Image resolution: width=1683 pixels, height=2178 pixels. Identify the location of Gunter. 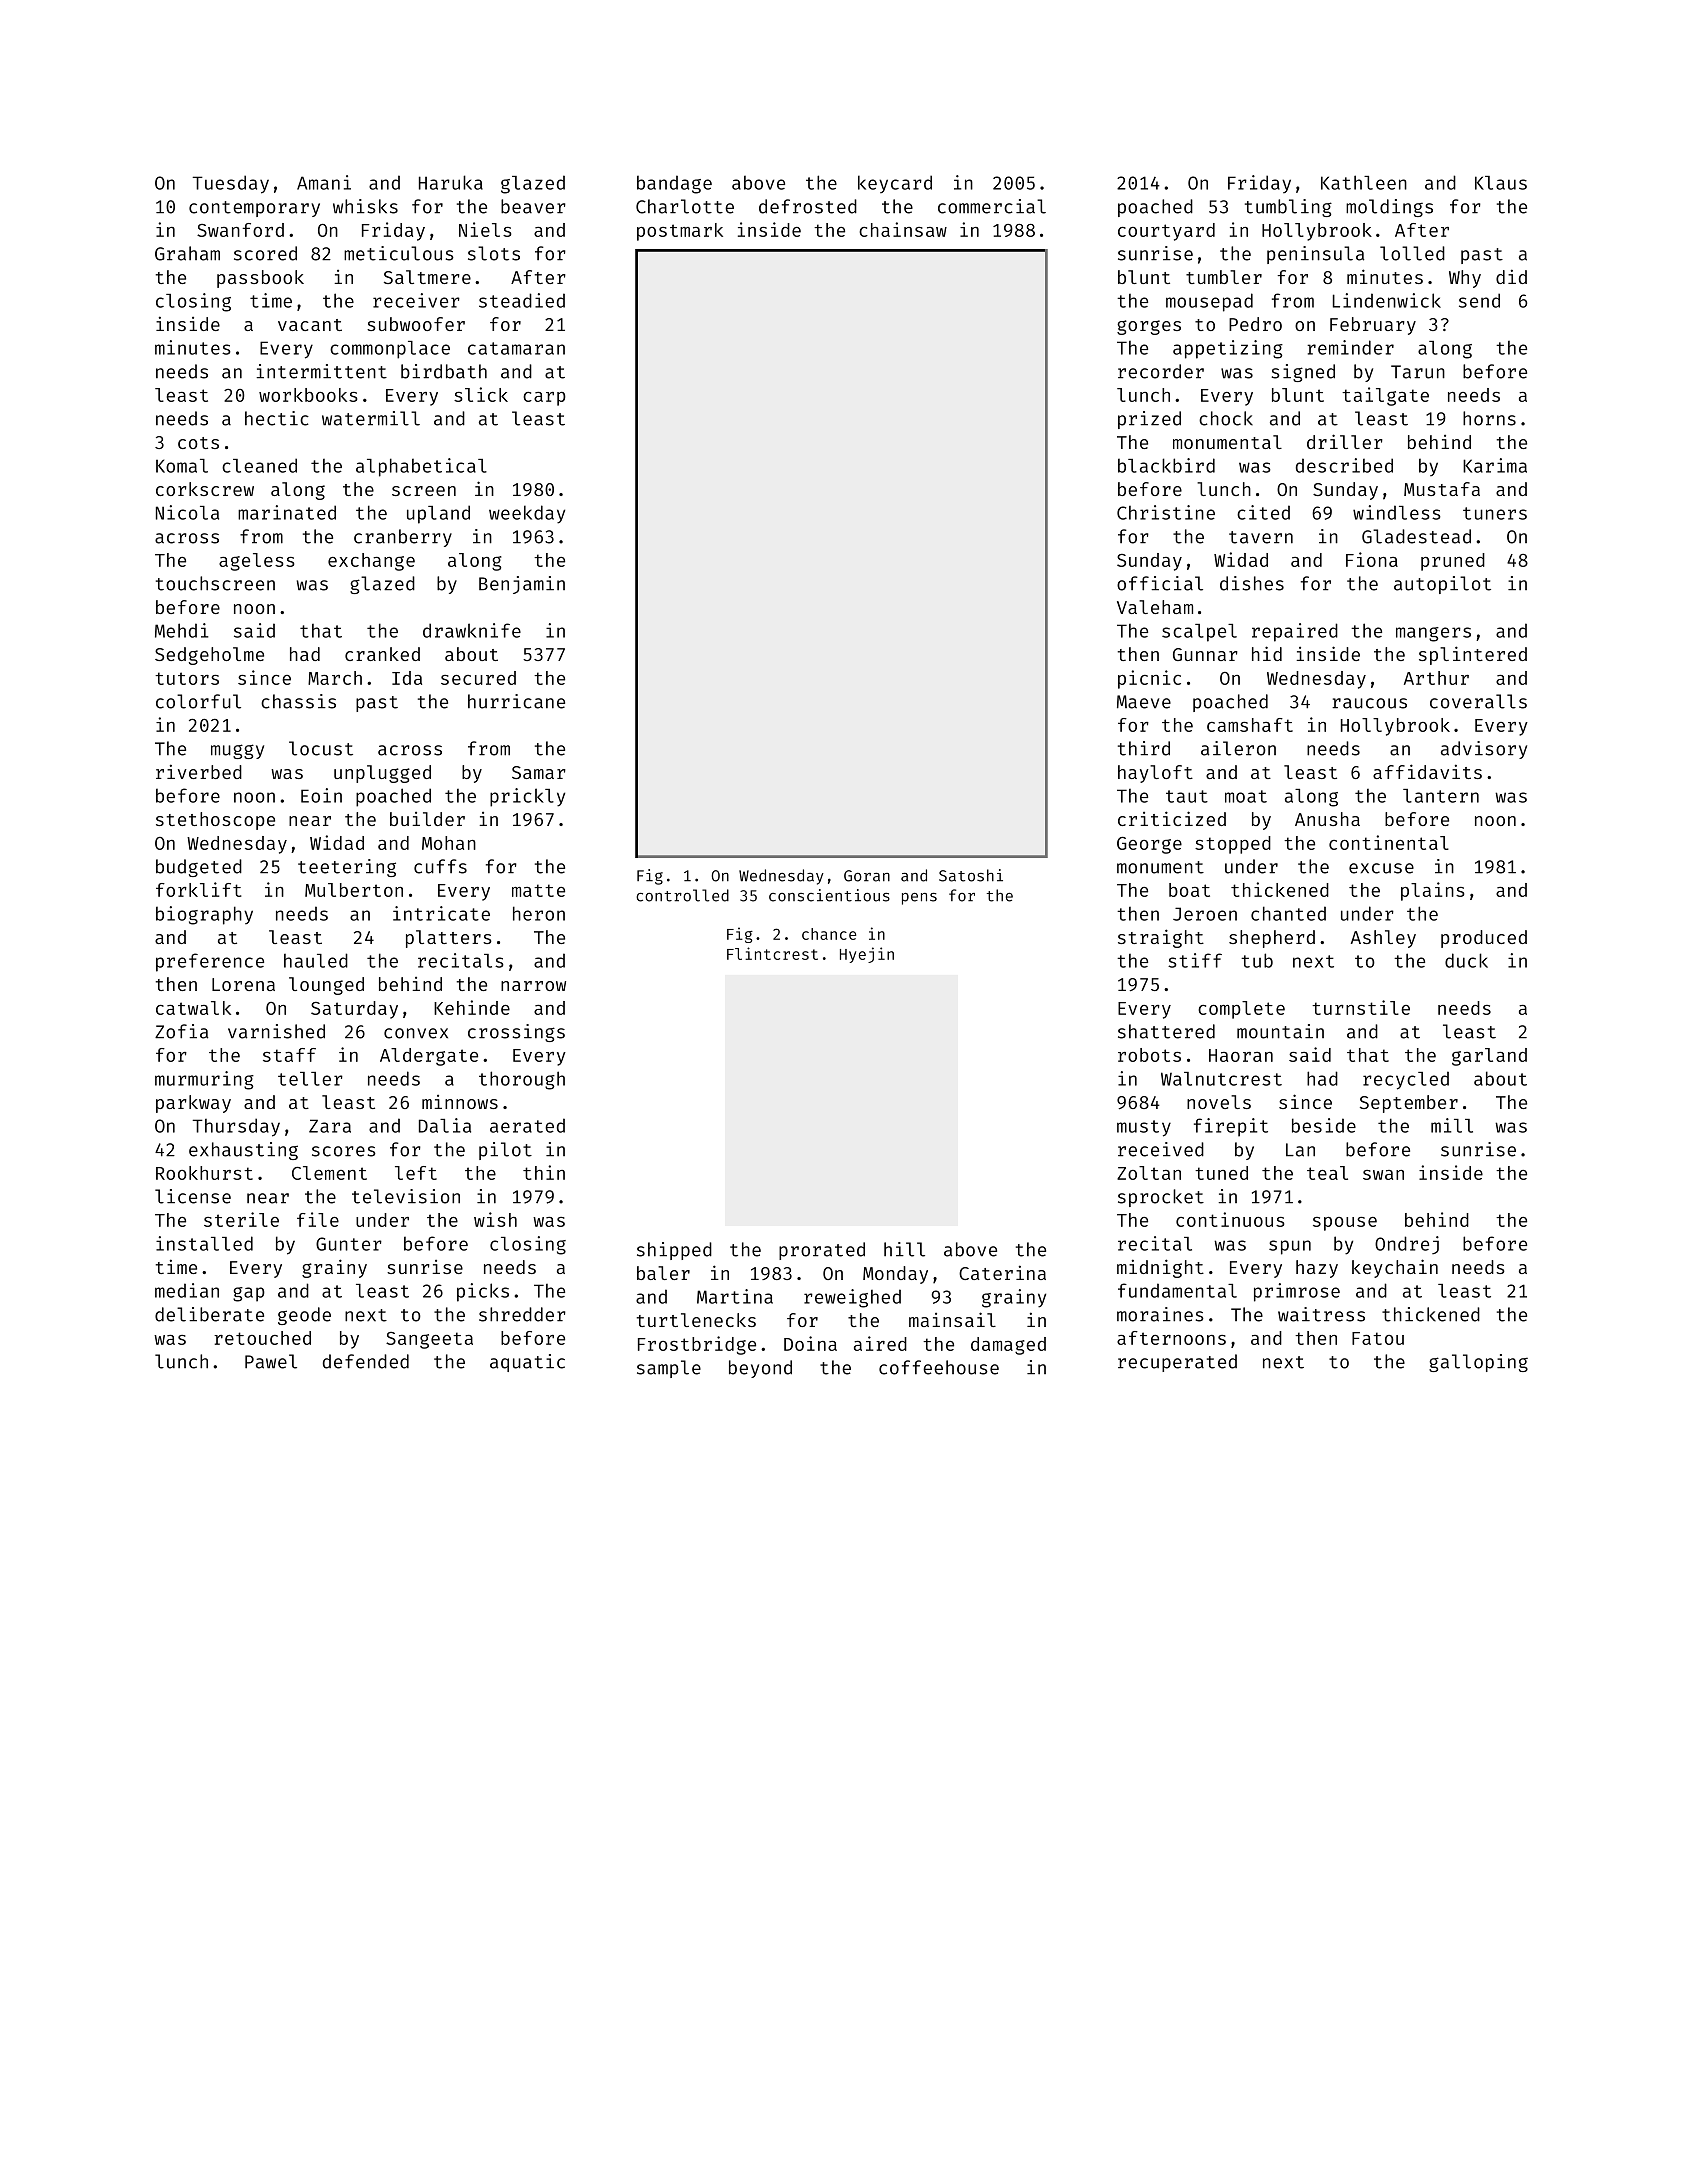
(349, 1244).
